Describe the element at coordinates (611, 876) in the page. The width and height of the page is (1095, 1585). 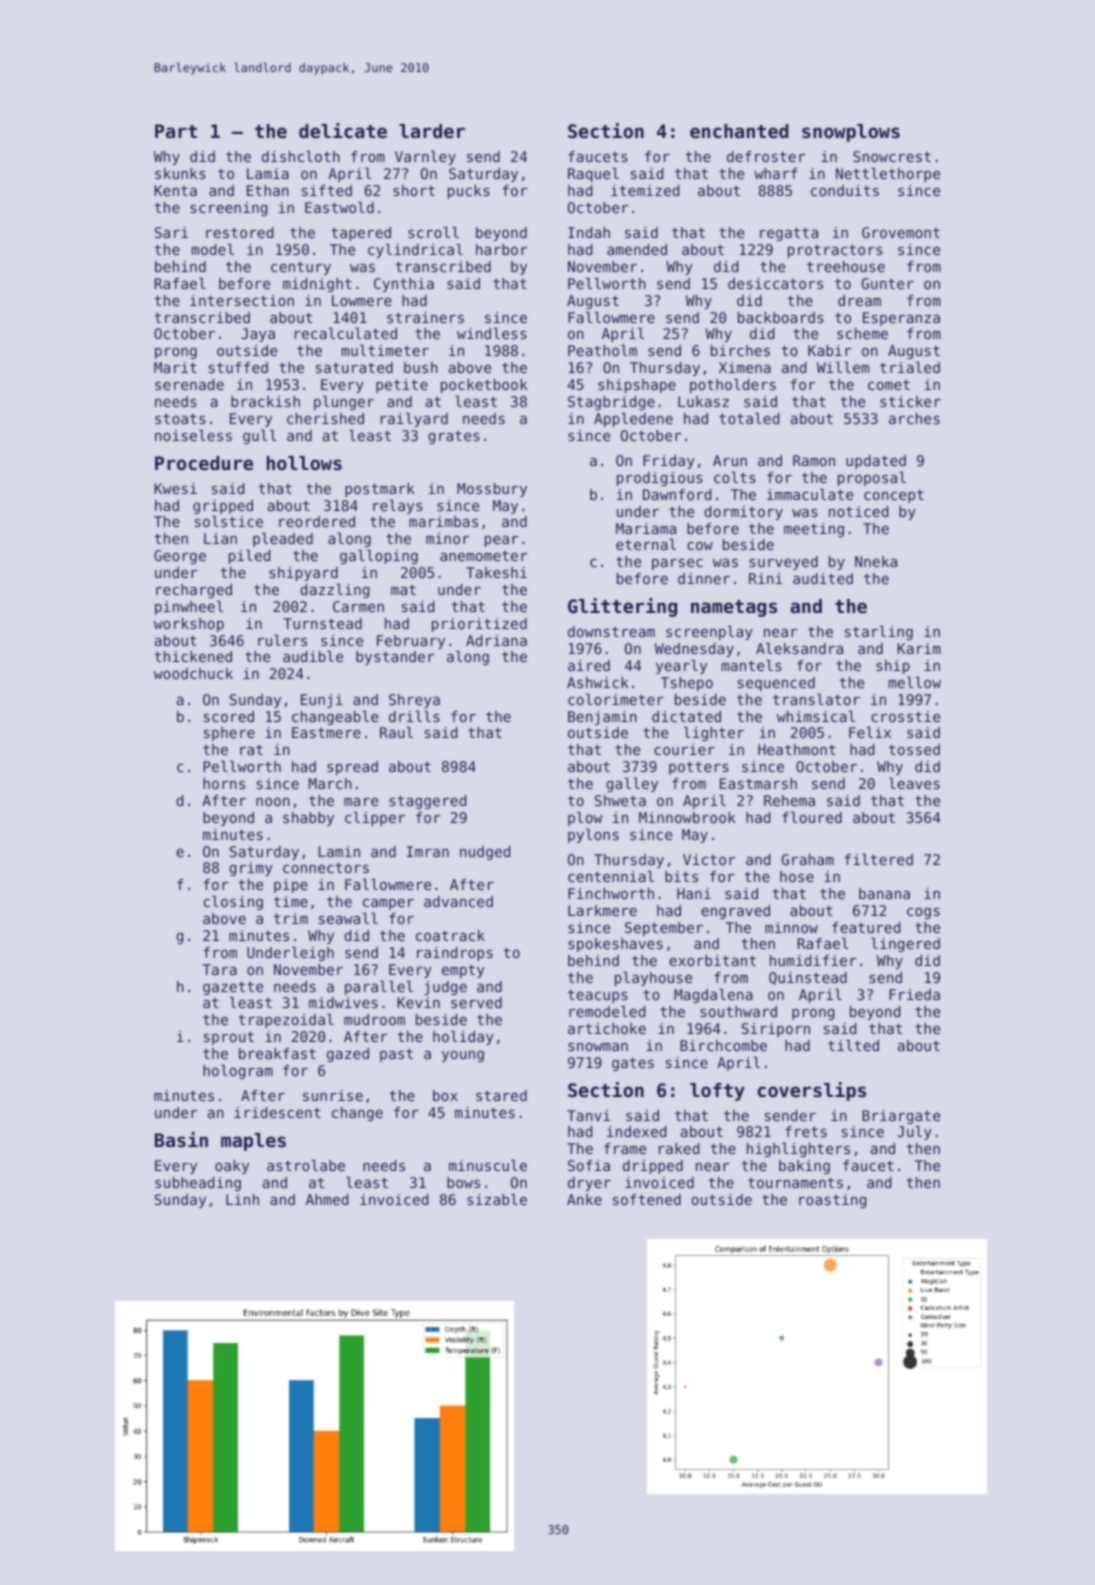
I see `centennial` at that location.
